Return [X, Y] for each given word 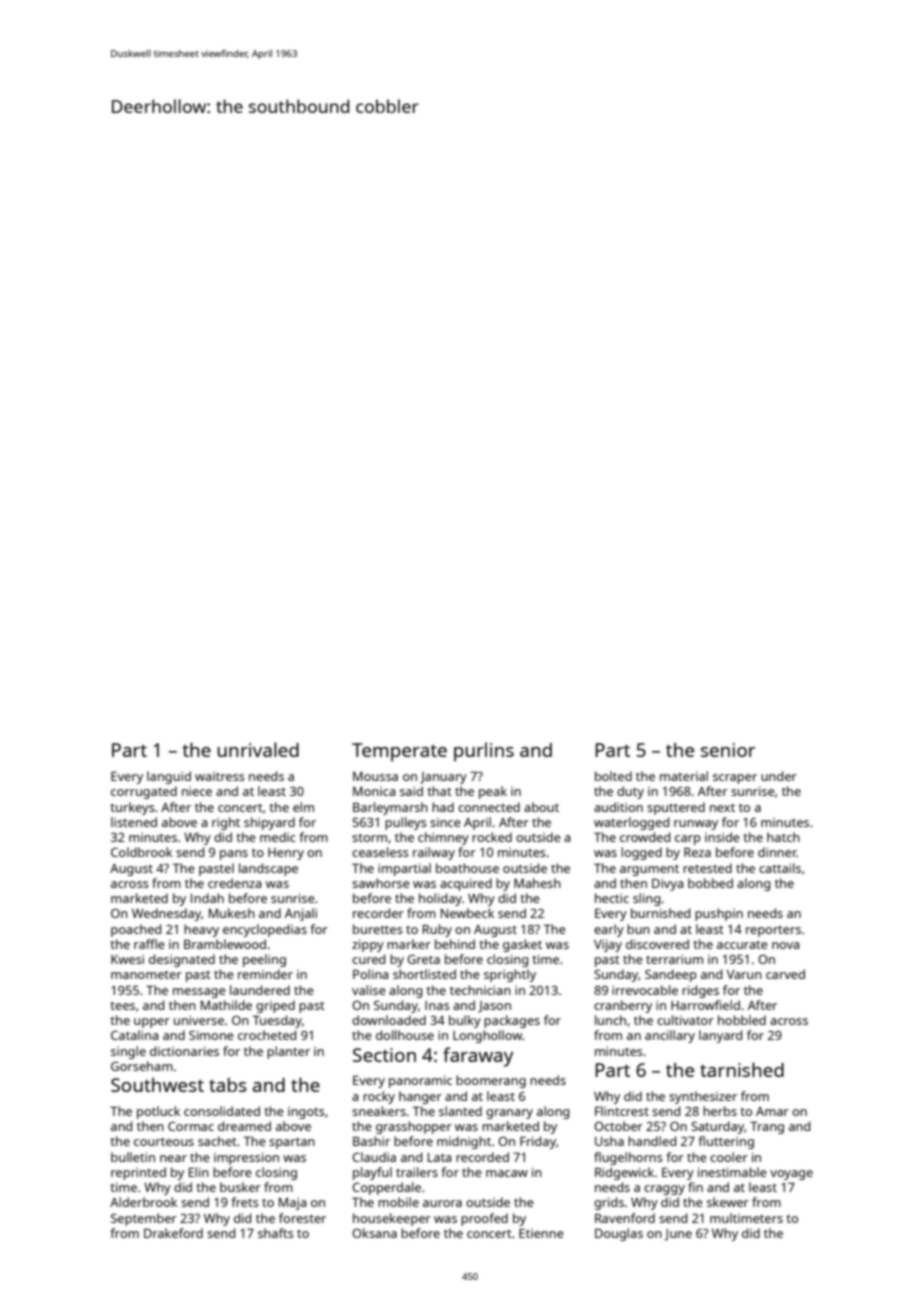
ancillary [670, 1036]
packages [512, 1021]
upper [152, 1023]
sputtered [676, 808]
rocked [492, 837]
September [144, 1219]
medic [278, 837]
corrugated [144, 792]
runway [696, 825]
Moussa [375, 776]
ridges [700, 991]
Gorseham [142, 1066]
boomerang [491, 1081]
